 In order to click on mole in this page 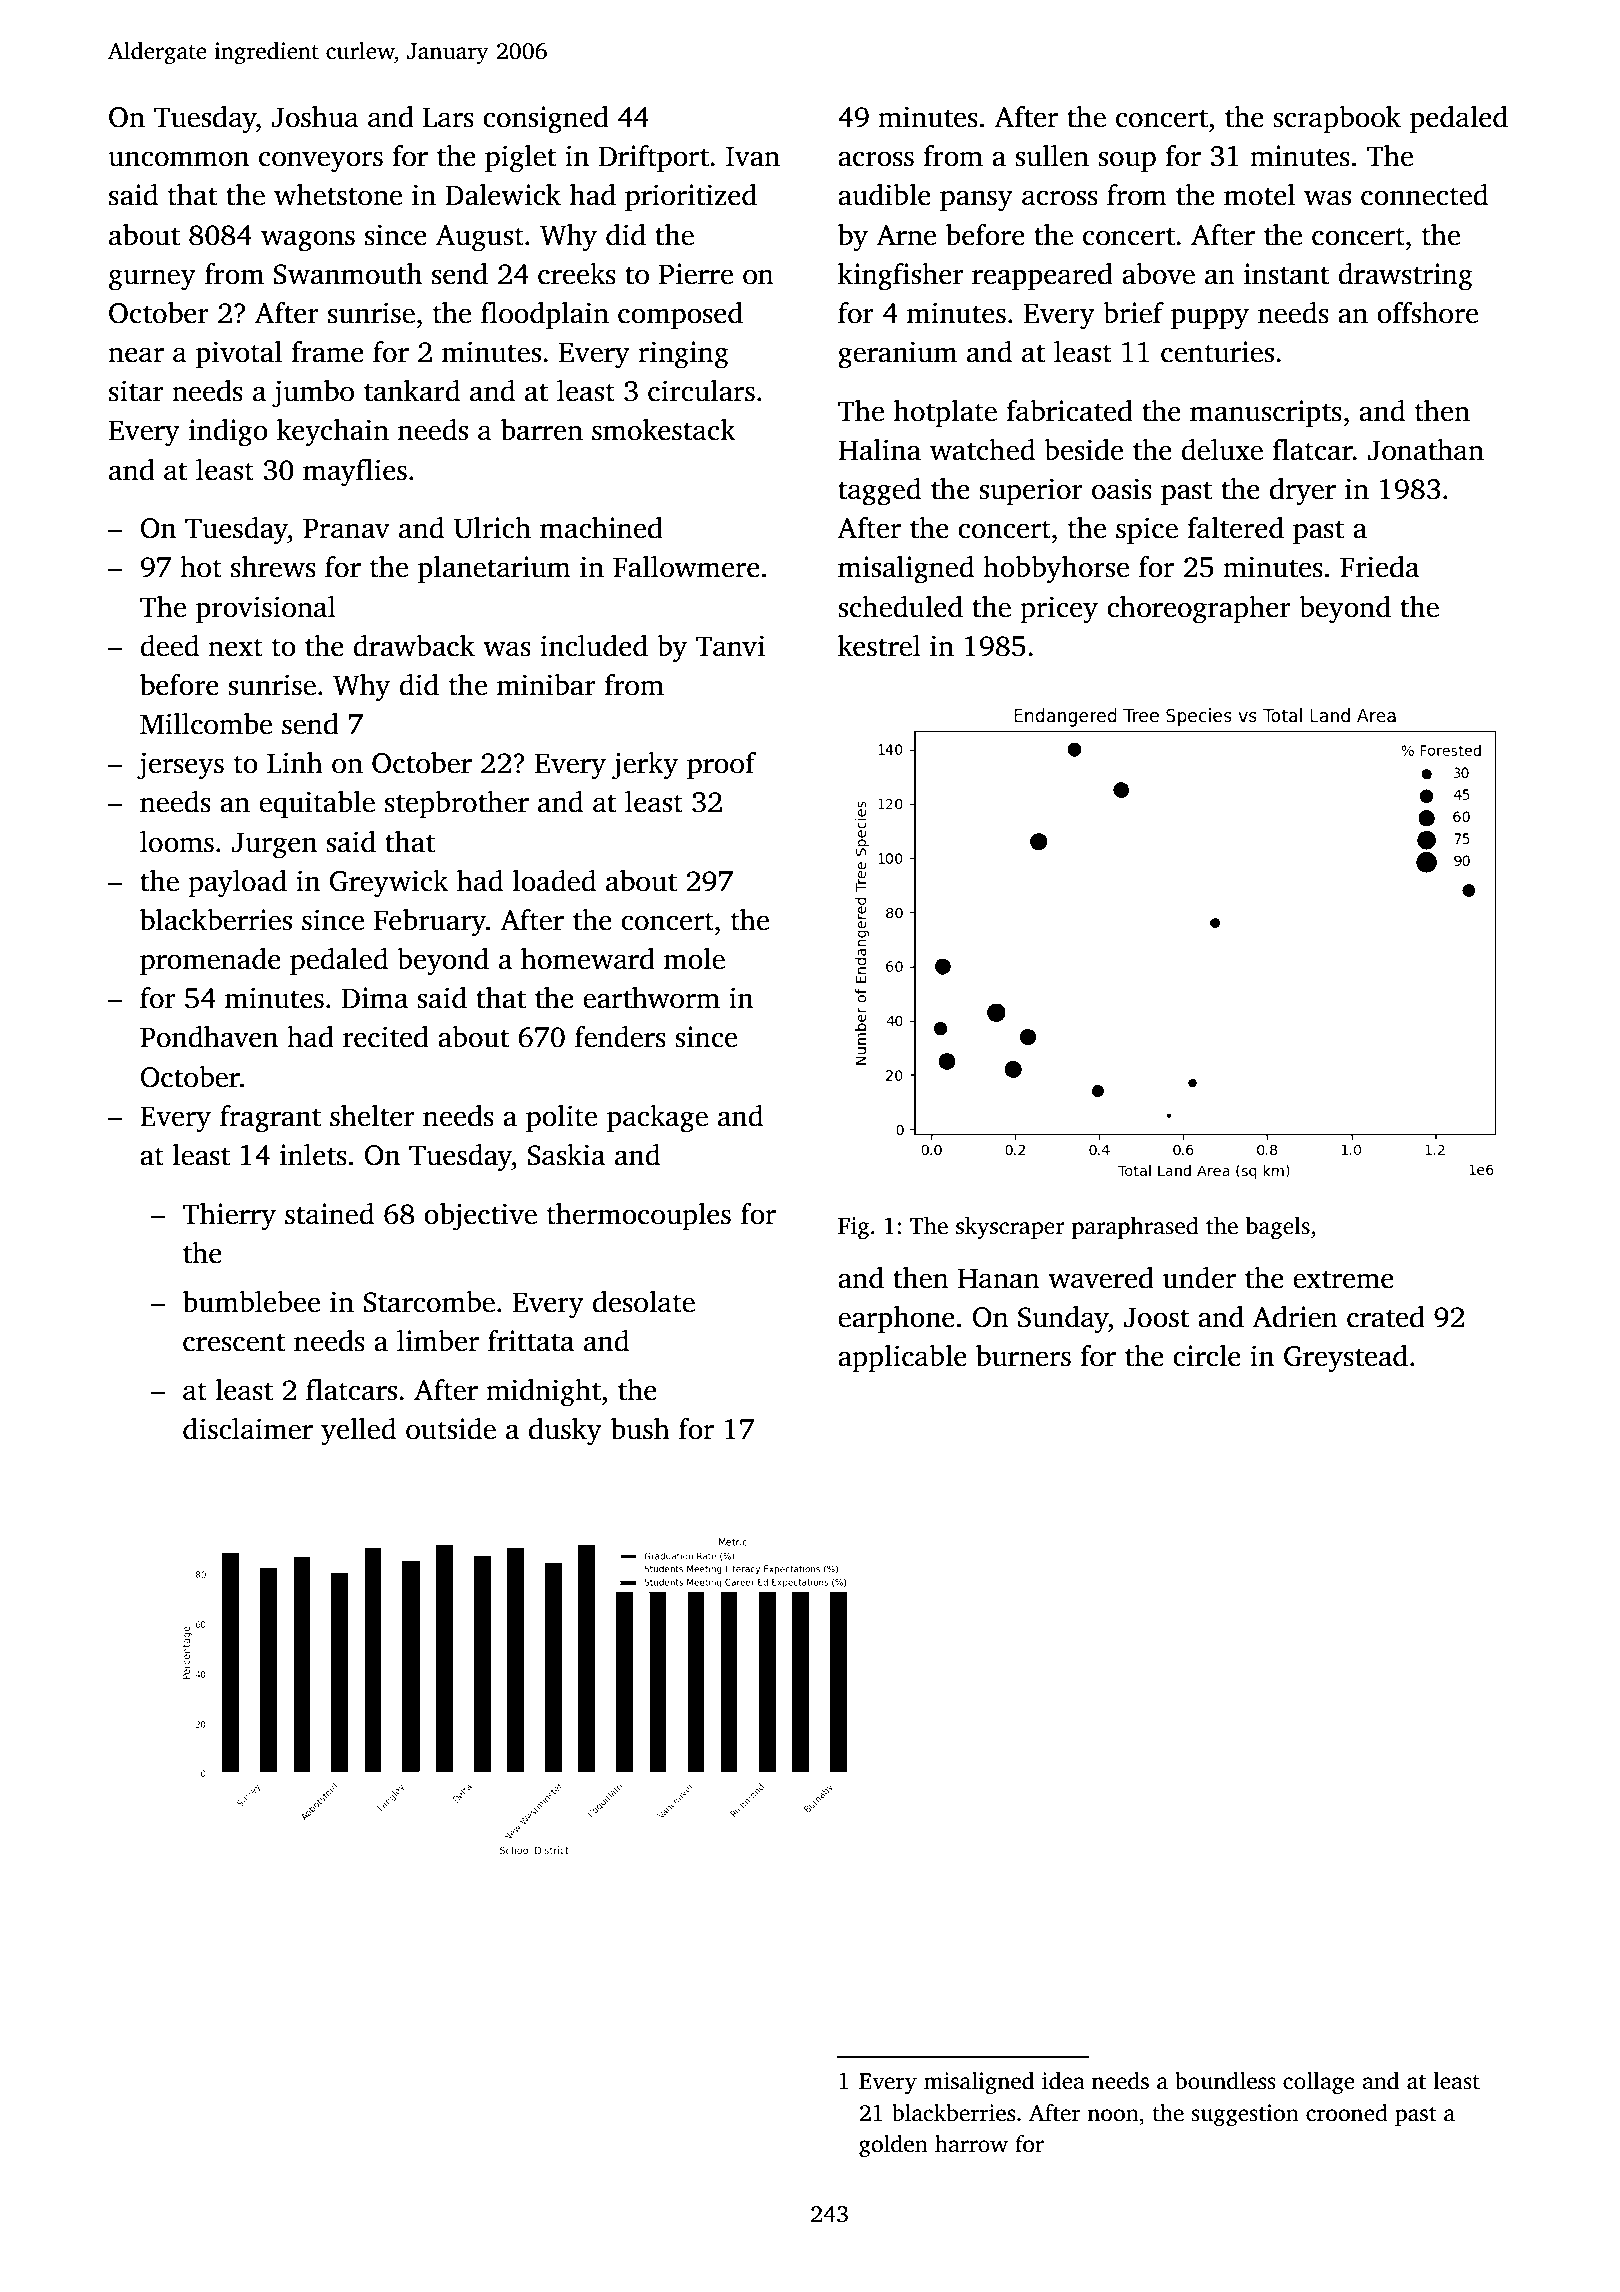, I will do `click(694, 959)`.
